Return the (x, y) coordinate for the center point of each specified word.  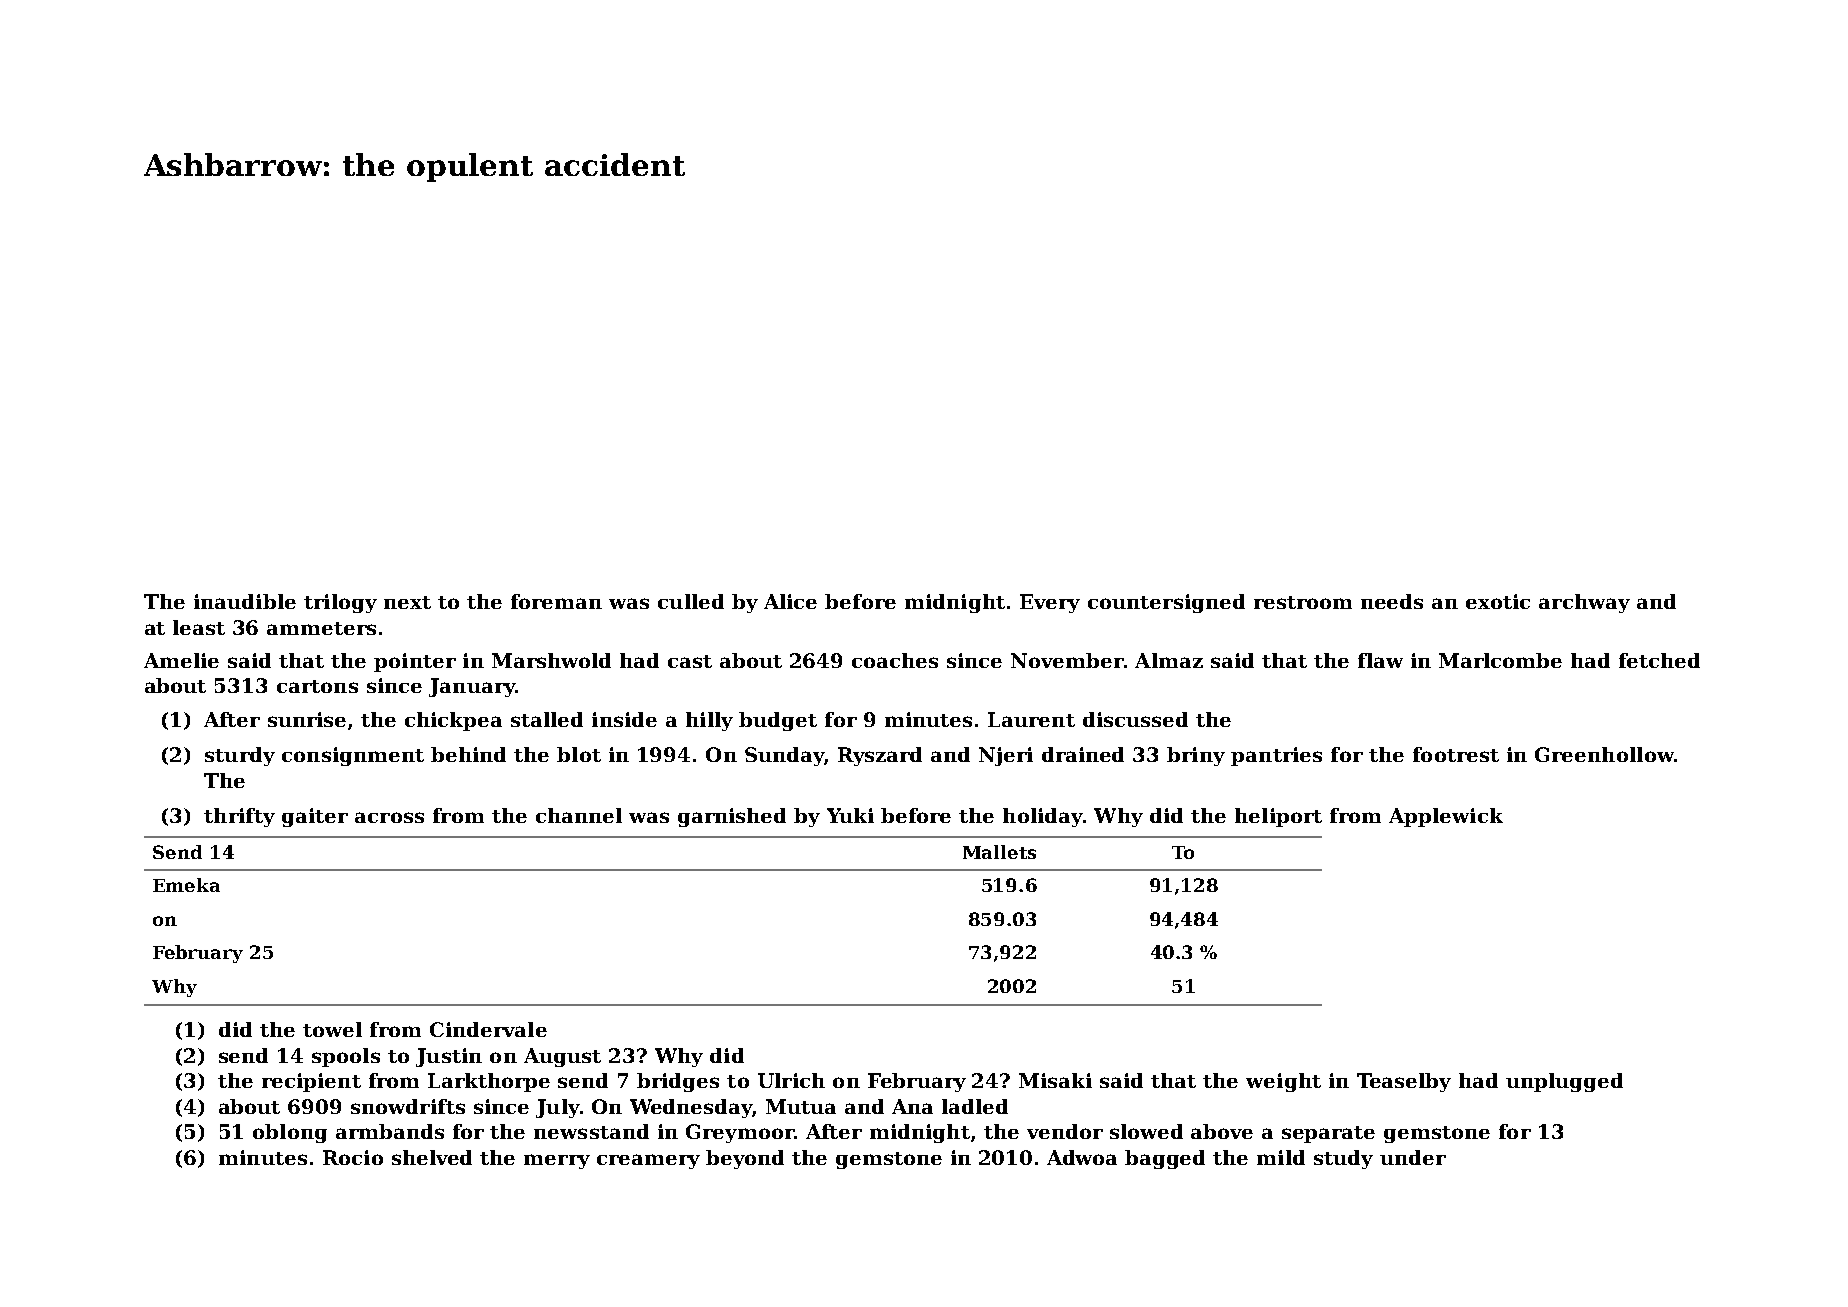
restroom (1303, 602)
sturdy (240, 756)
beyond (745, 1159)
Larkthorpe (489, 1082)
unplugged (1564, 1082)
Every (1050, 603)
